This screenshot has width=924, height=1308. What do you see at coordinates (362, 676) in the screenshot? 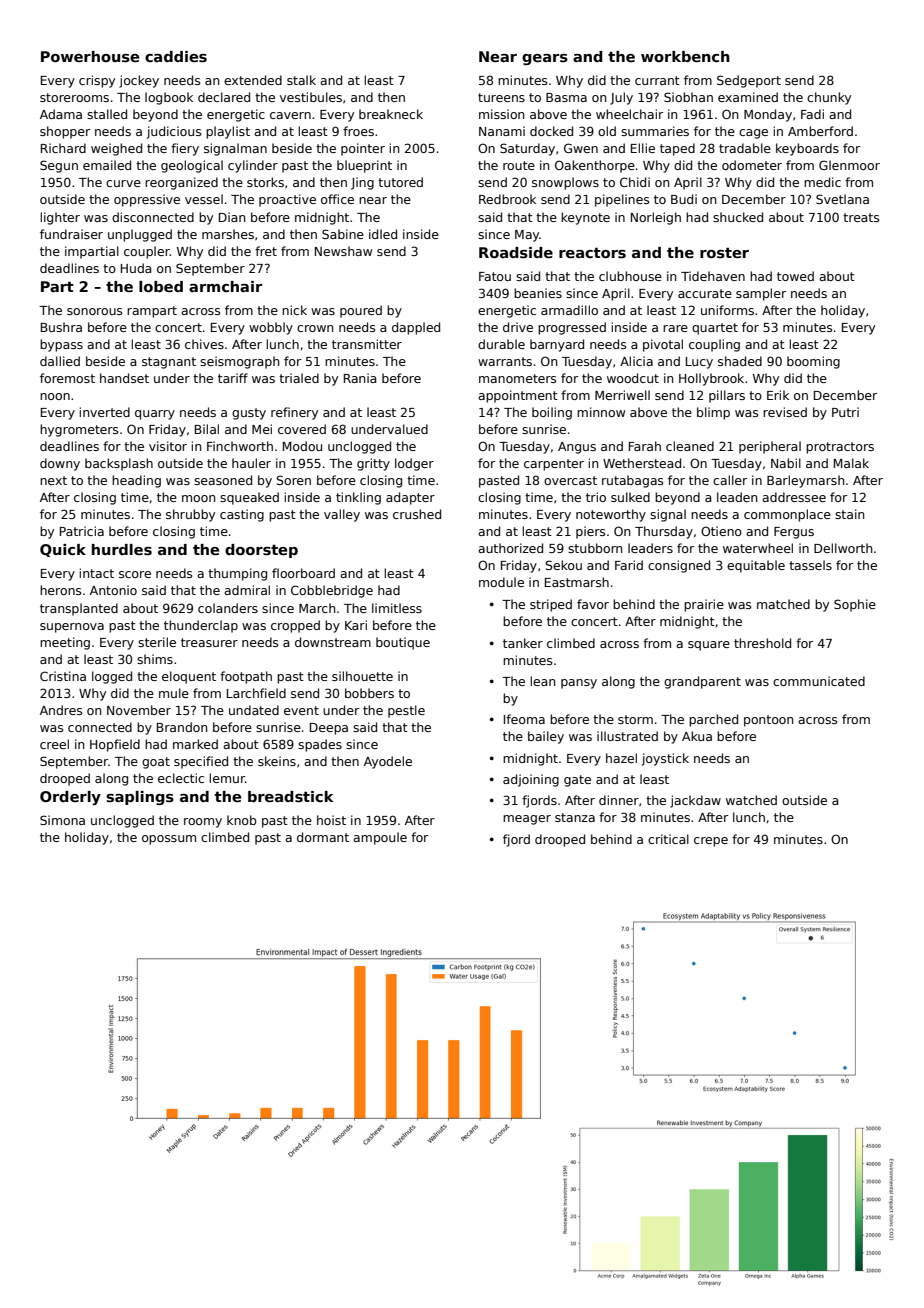
I see `silhouette` at bounding box center [362, 676].
